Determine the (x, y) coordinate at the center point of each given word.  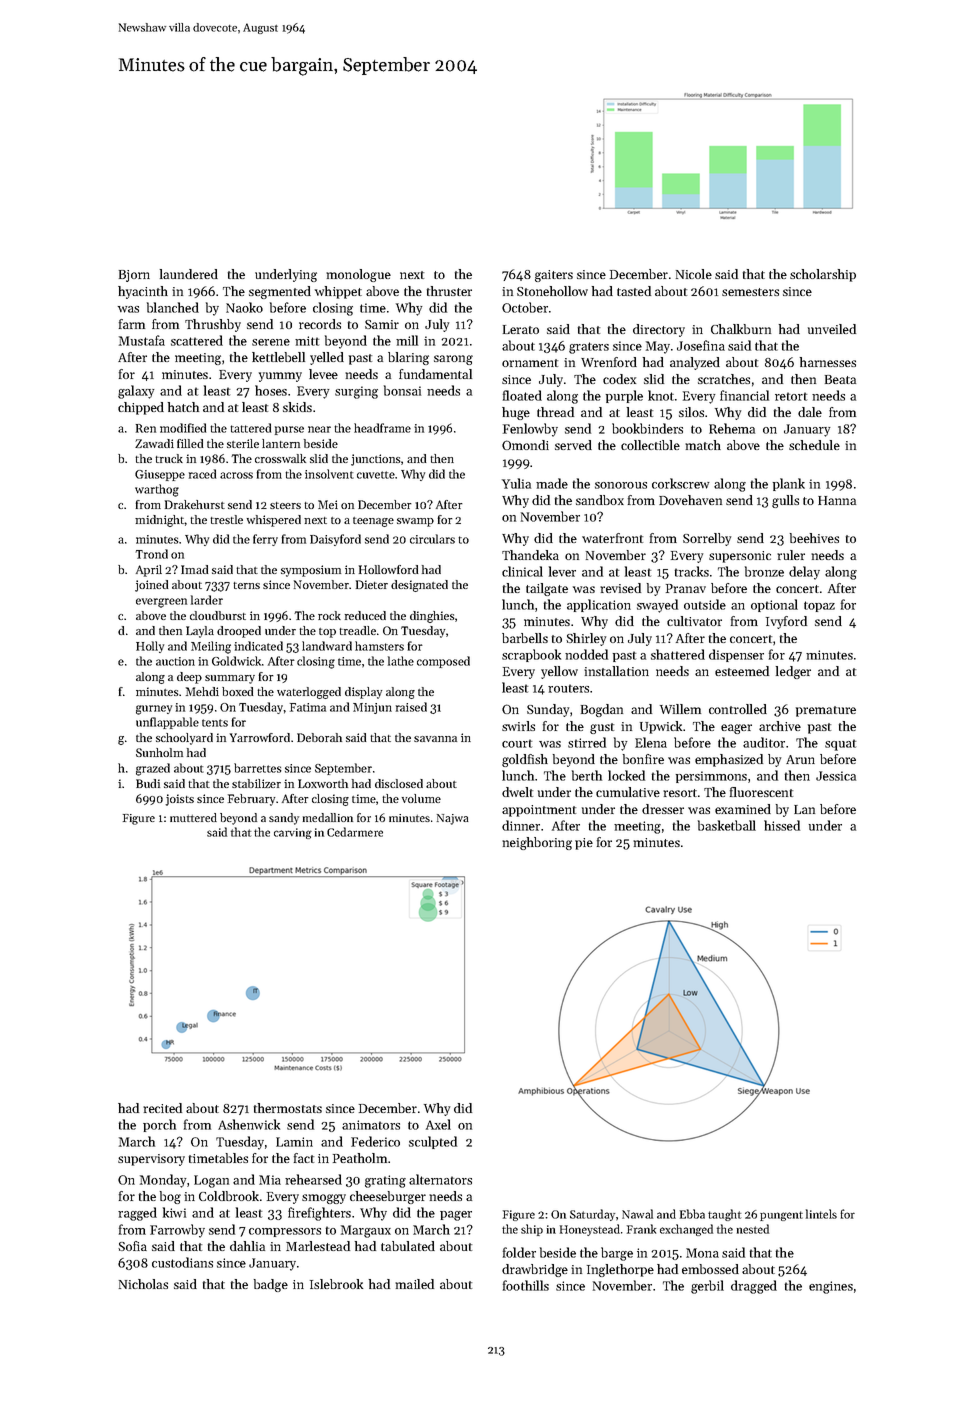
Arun (800, 759)
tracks (692, 571)
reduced (365, 615)
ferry (265, 540)
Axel (438, 1124)
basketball (727, 825)
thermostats (288, 1108)
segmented (280, 292)
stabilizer (256, 783)
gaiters (554, 276)
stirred (587, 742)
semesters (750, 292)
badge (271, 1285)
